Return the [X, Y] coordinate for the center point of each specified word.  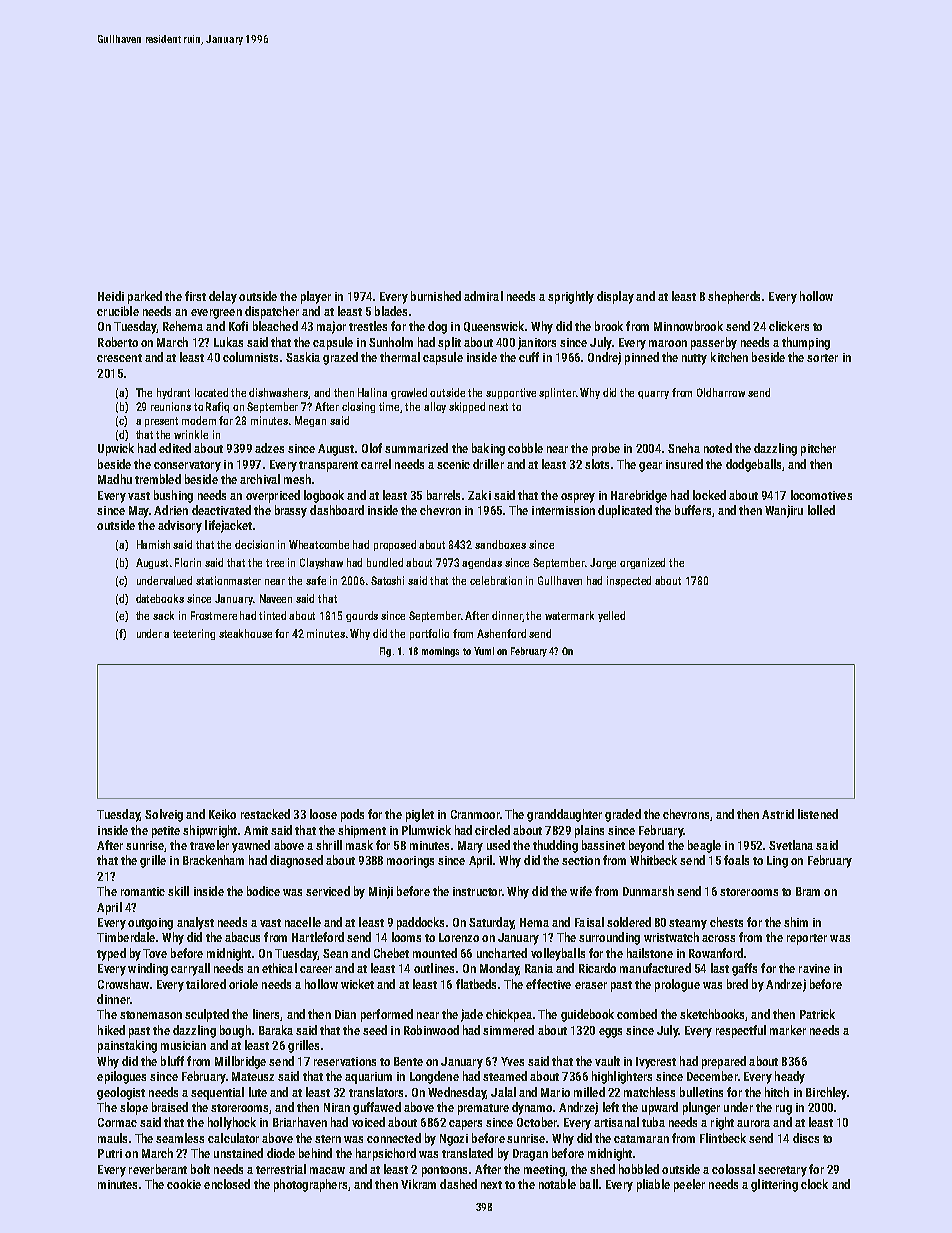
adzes [269, 448]
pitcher [818, 449]
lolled [821, 510]
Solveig [164, 815]
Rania [539, 968]
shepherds [734, 297]
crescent [119, 358]
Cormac [117, 1122]
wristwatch [671, 937]
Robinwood [431, 1030]
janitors [537, 343]
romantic [143, 891]
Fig [385, 652]
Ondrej [604, 358]
